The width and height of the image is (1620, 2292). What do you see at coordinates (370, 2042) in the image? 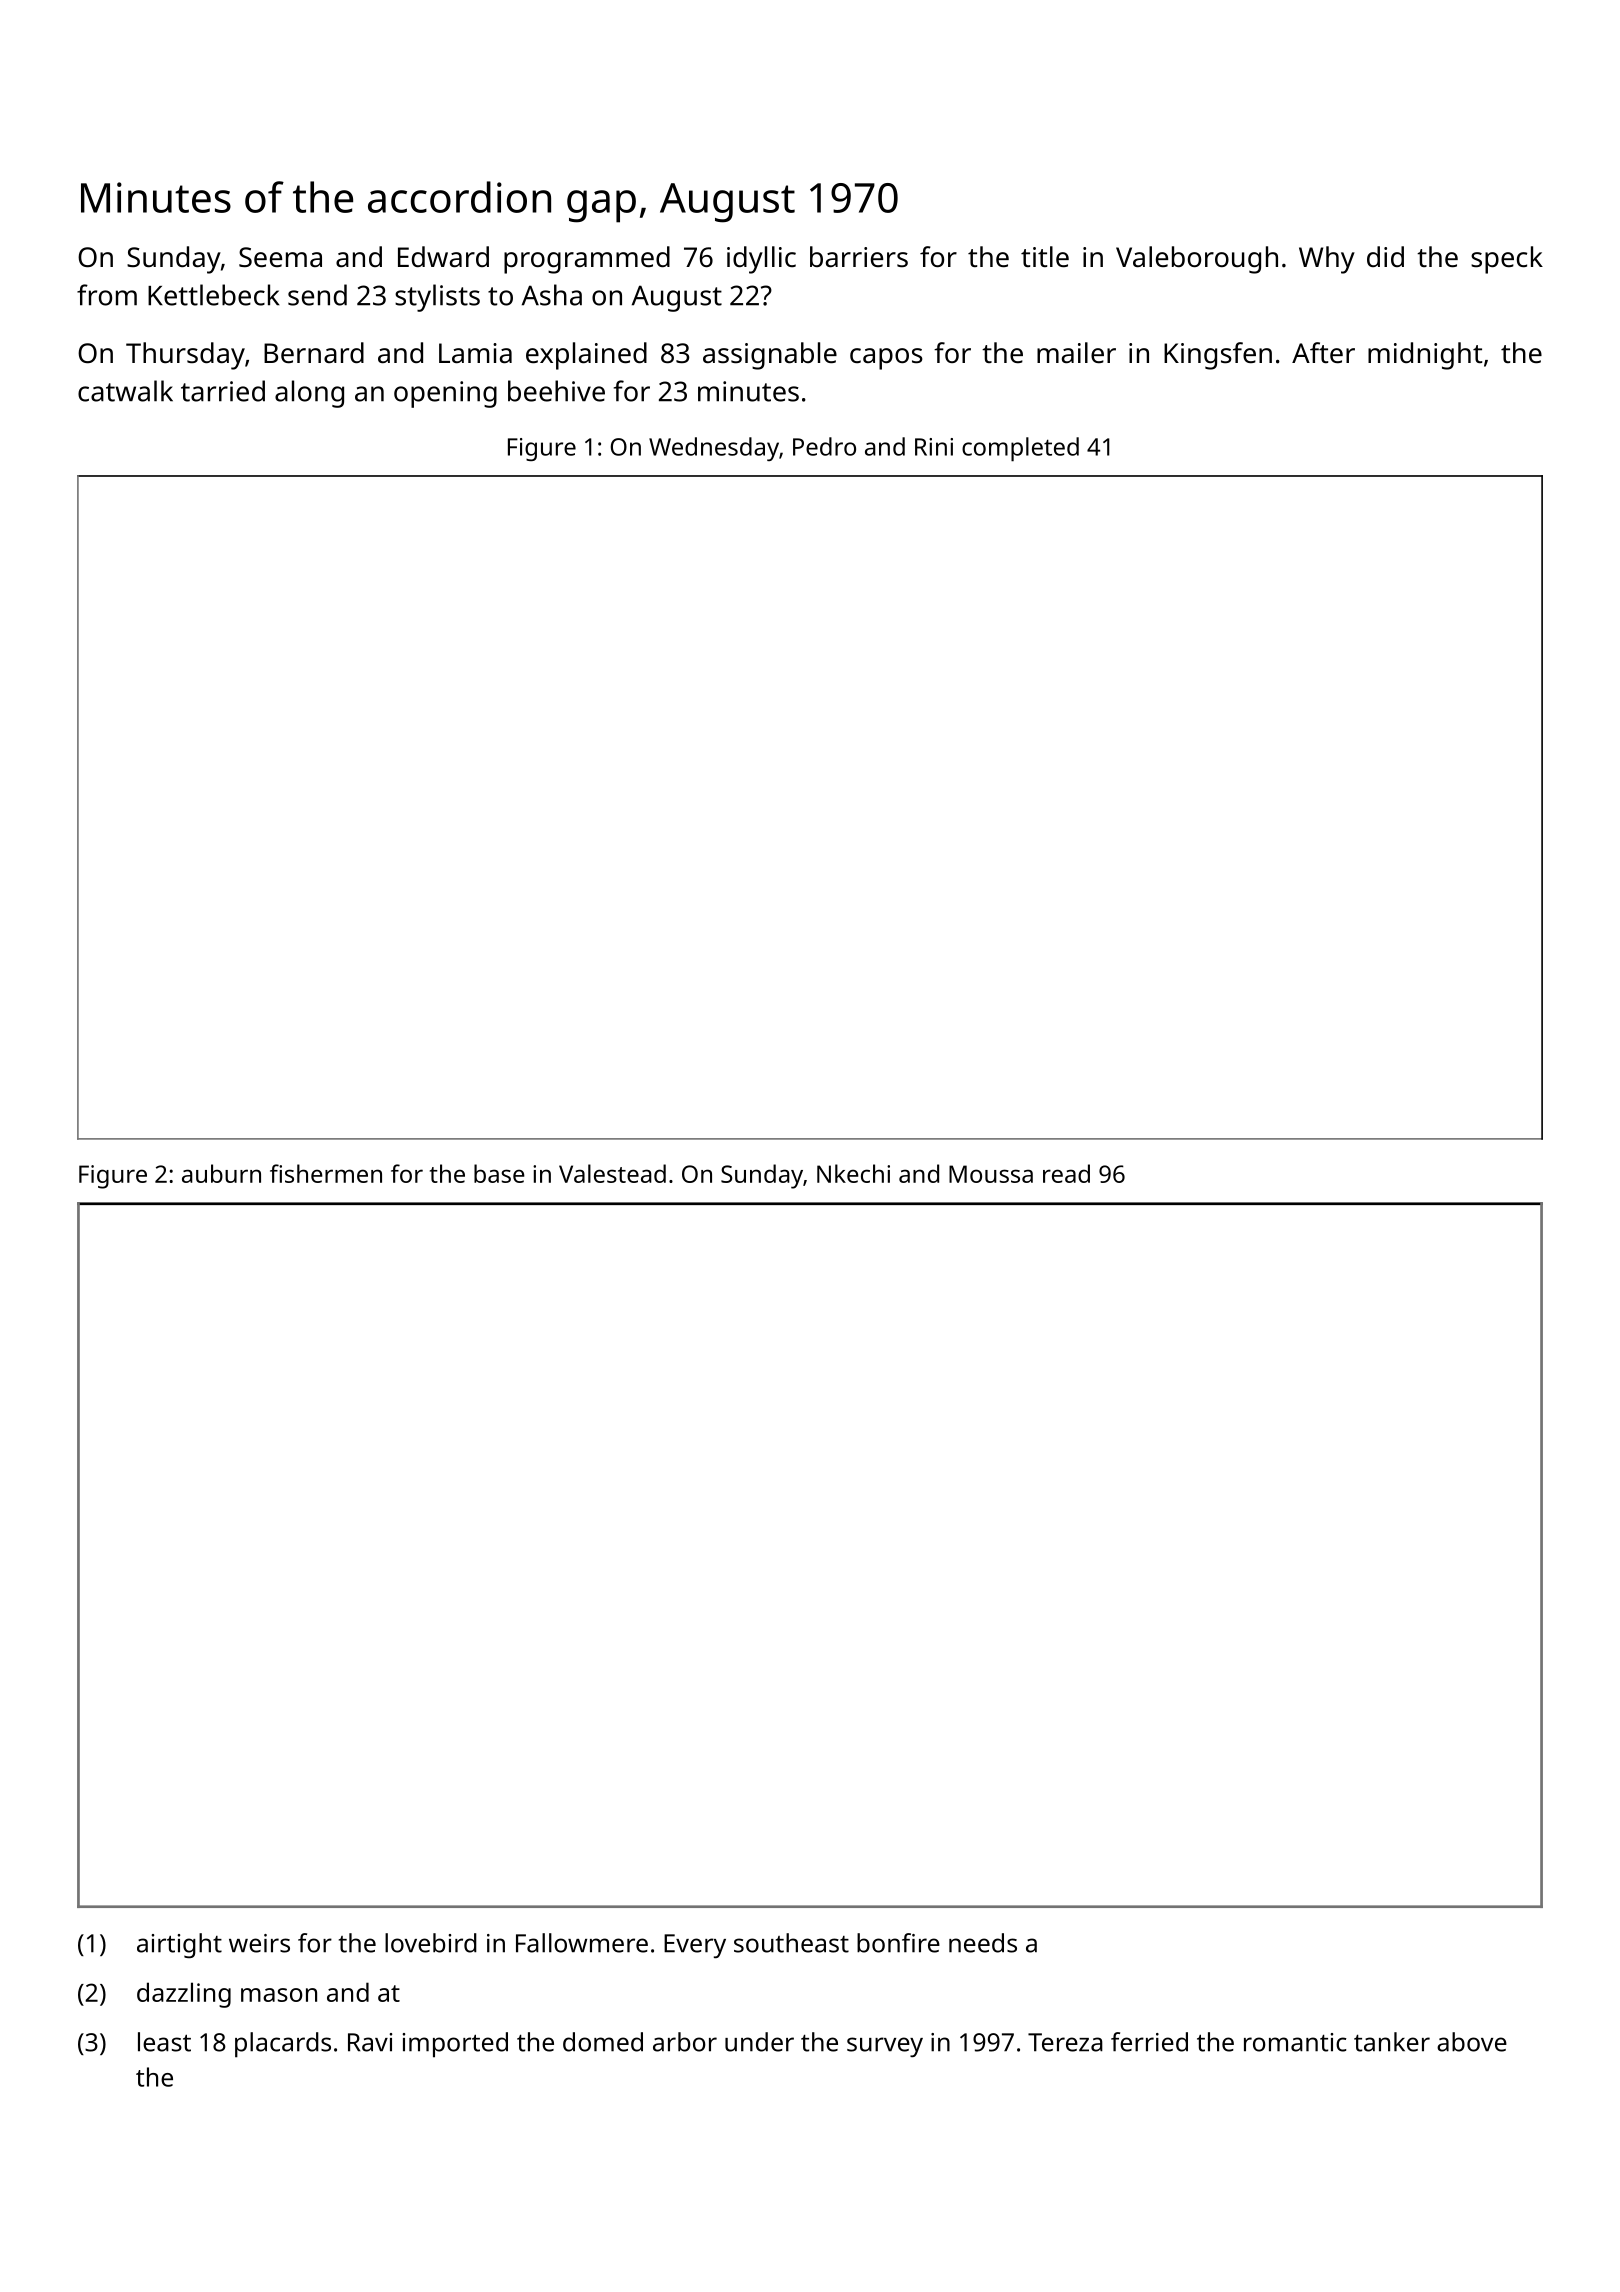
I see `Ravi` at bounding box center [370, 2042].
